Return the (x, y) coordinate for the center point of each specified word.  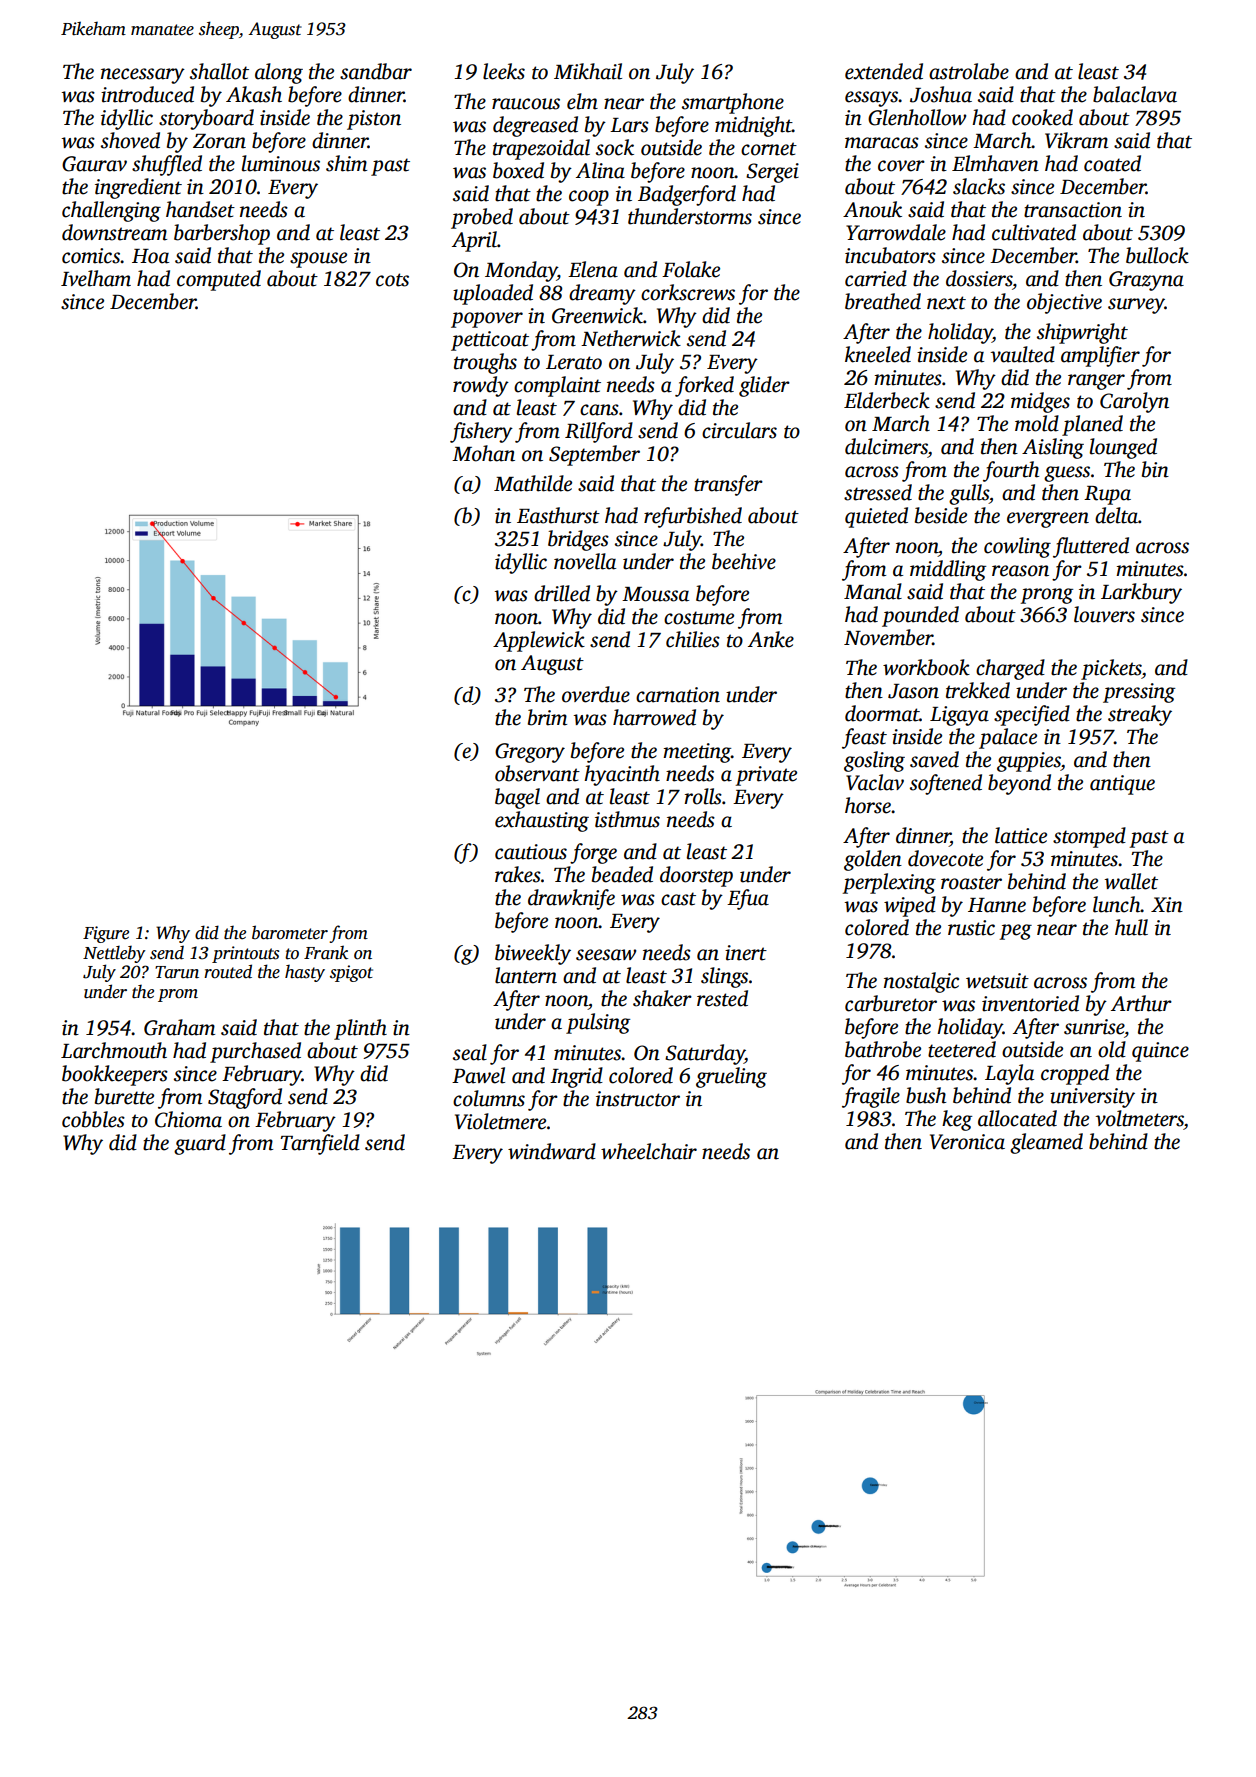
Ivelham (96, 278)
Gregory (530, 753)
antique (1122, 785)
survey (1136, 306)
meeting (697, 753)
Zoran (219, 141)
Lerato (574, 362)
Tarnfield (320, 1144)
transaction (1073, 210)
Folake (691, 269)
